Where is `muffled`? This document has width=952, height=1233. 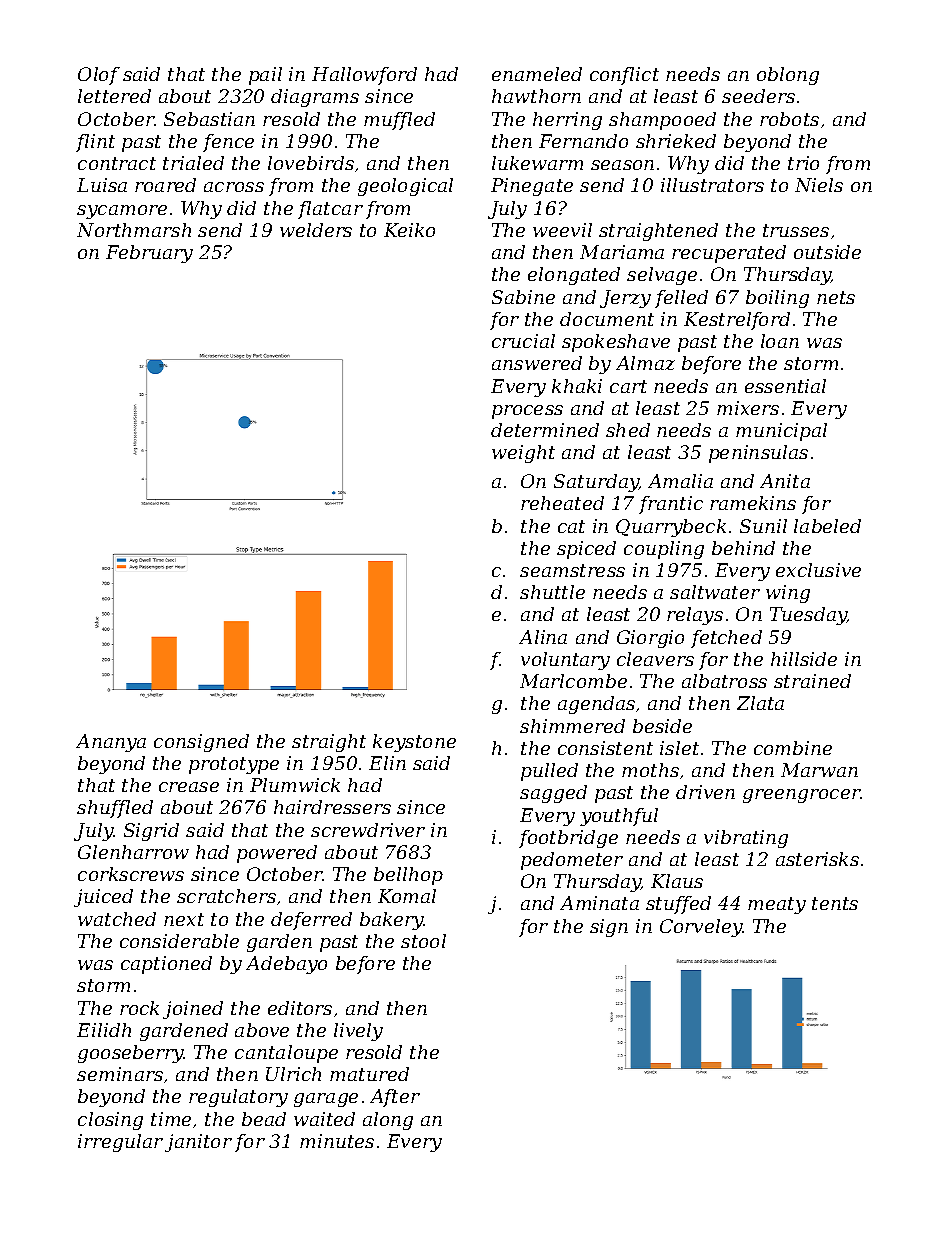
muffled is located at coordinates (399, 121).
